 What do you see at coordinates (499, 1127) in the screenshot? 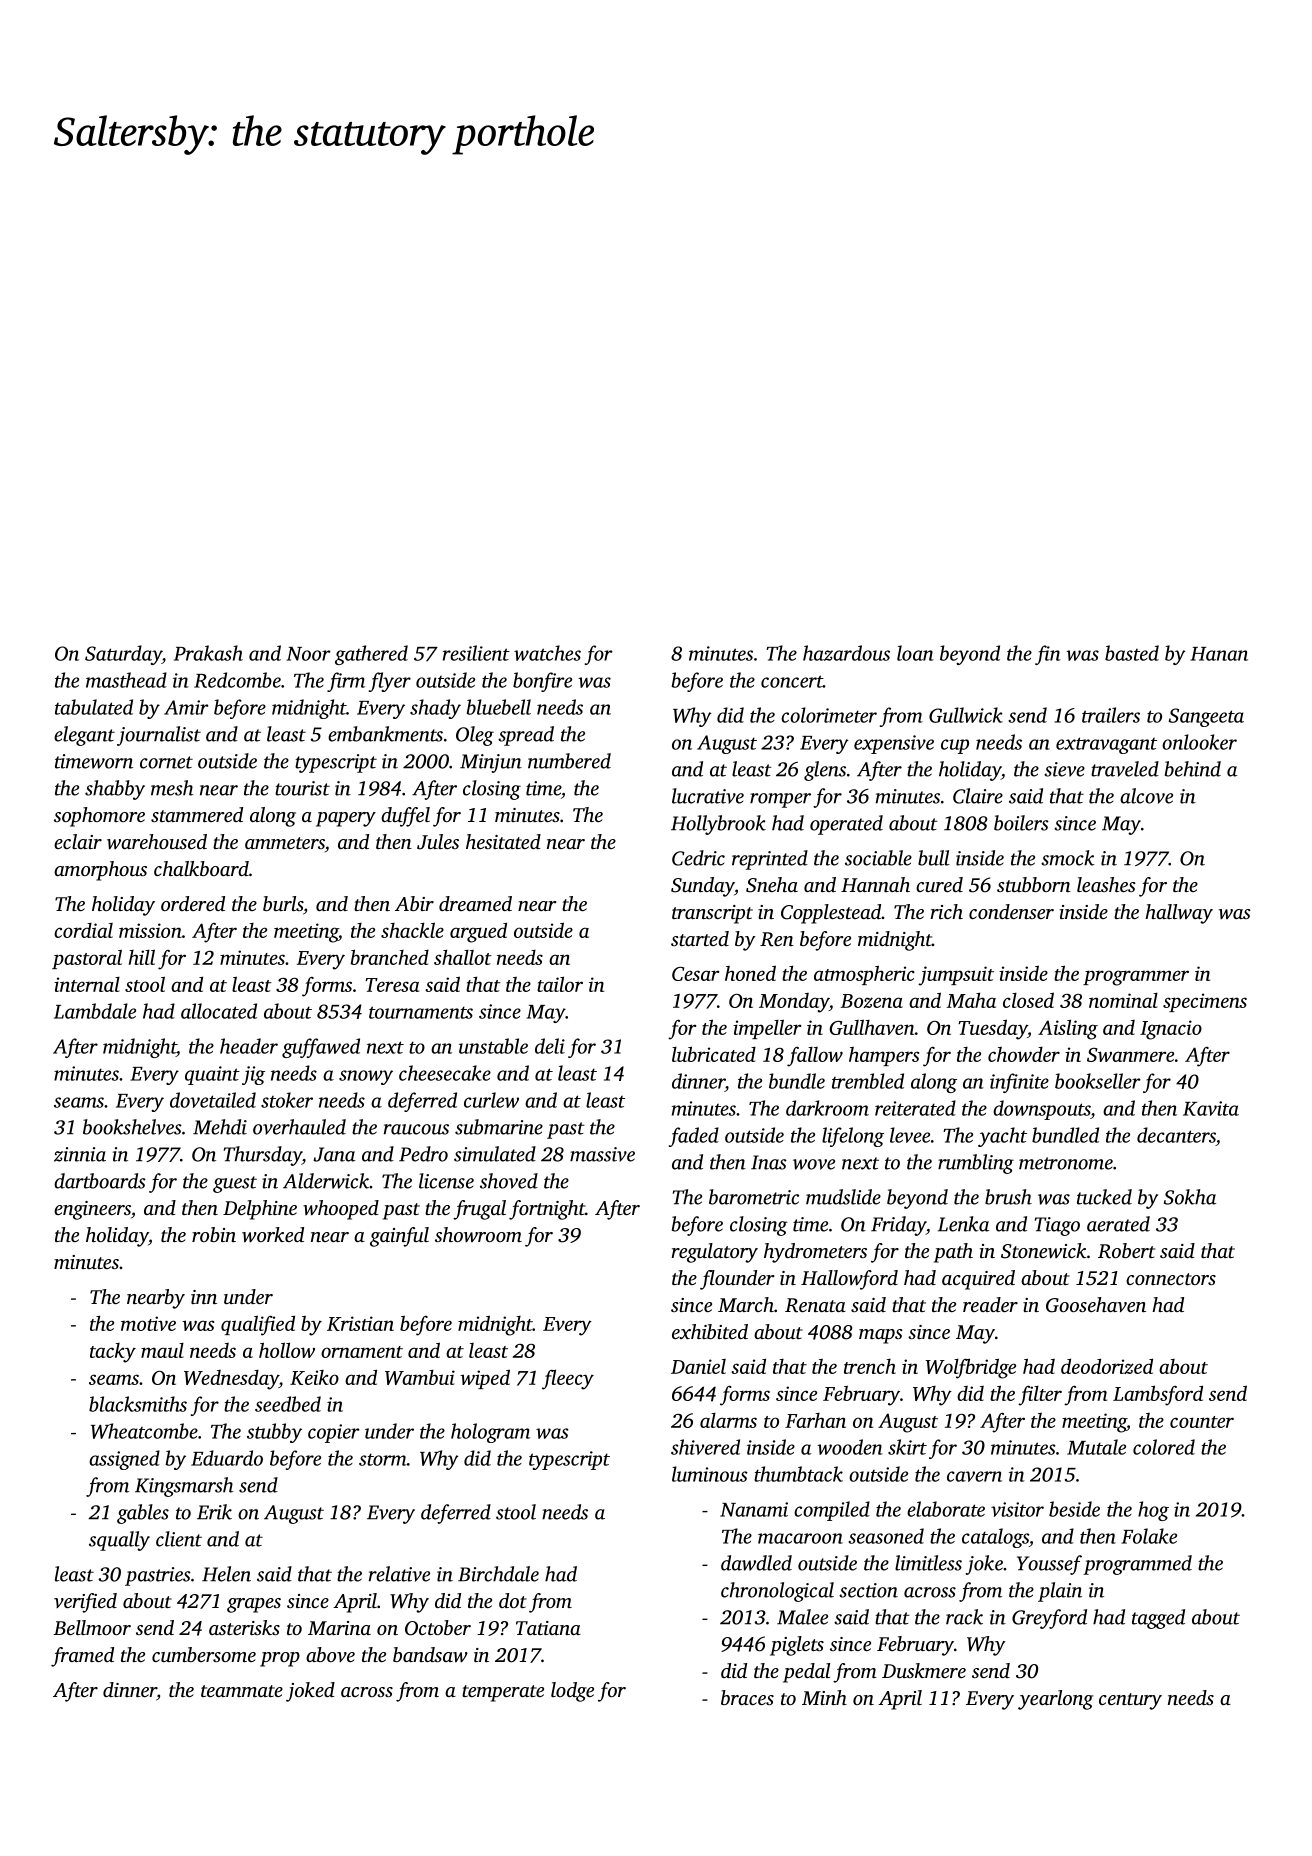
I see `submarine` at bounding box center [499, 1127].
